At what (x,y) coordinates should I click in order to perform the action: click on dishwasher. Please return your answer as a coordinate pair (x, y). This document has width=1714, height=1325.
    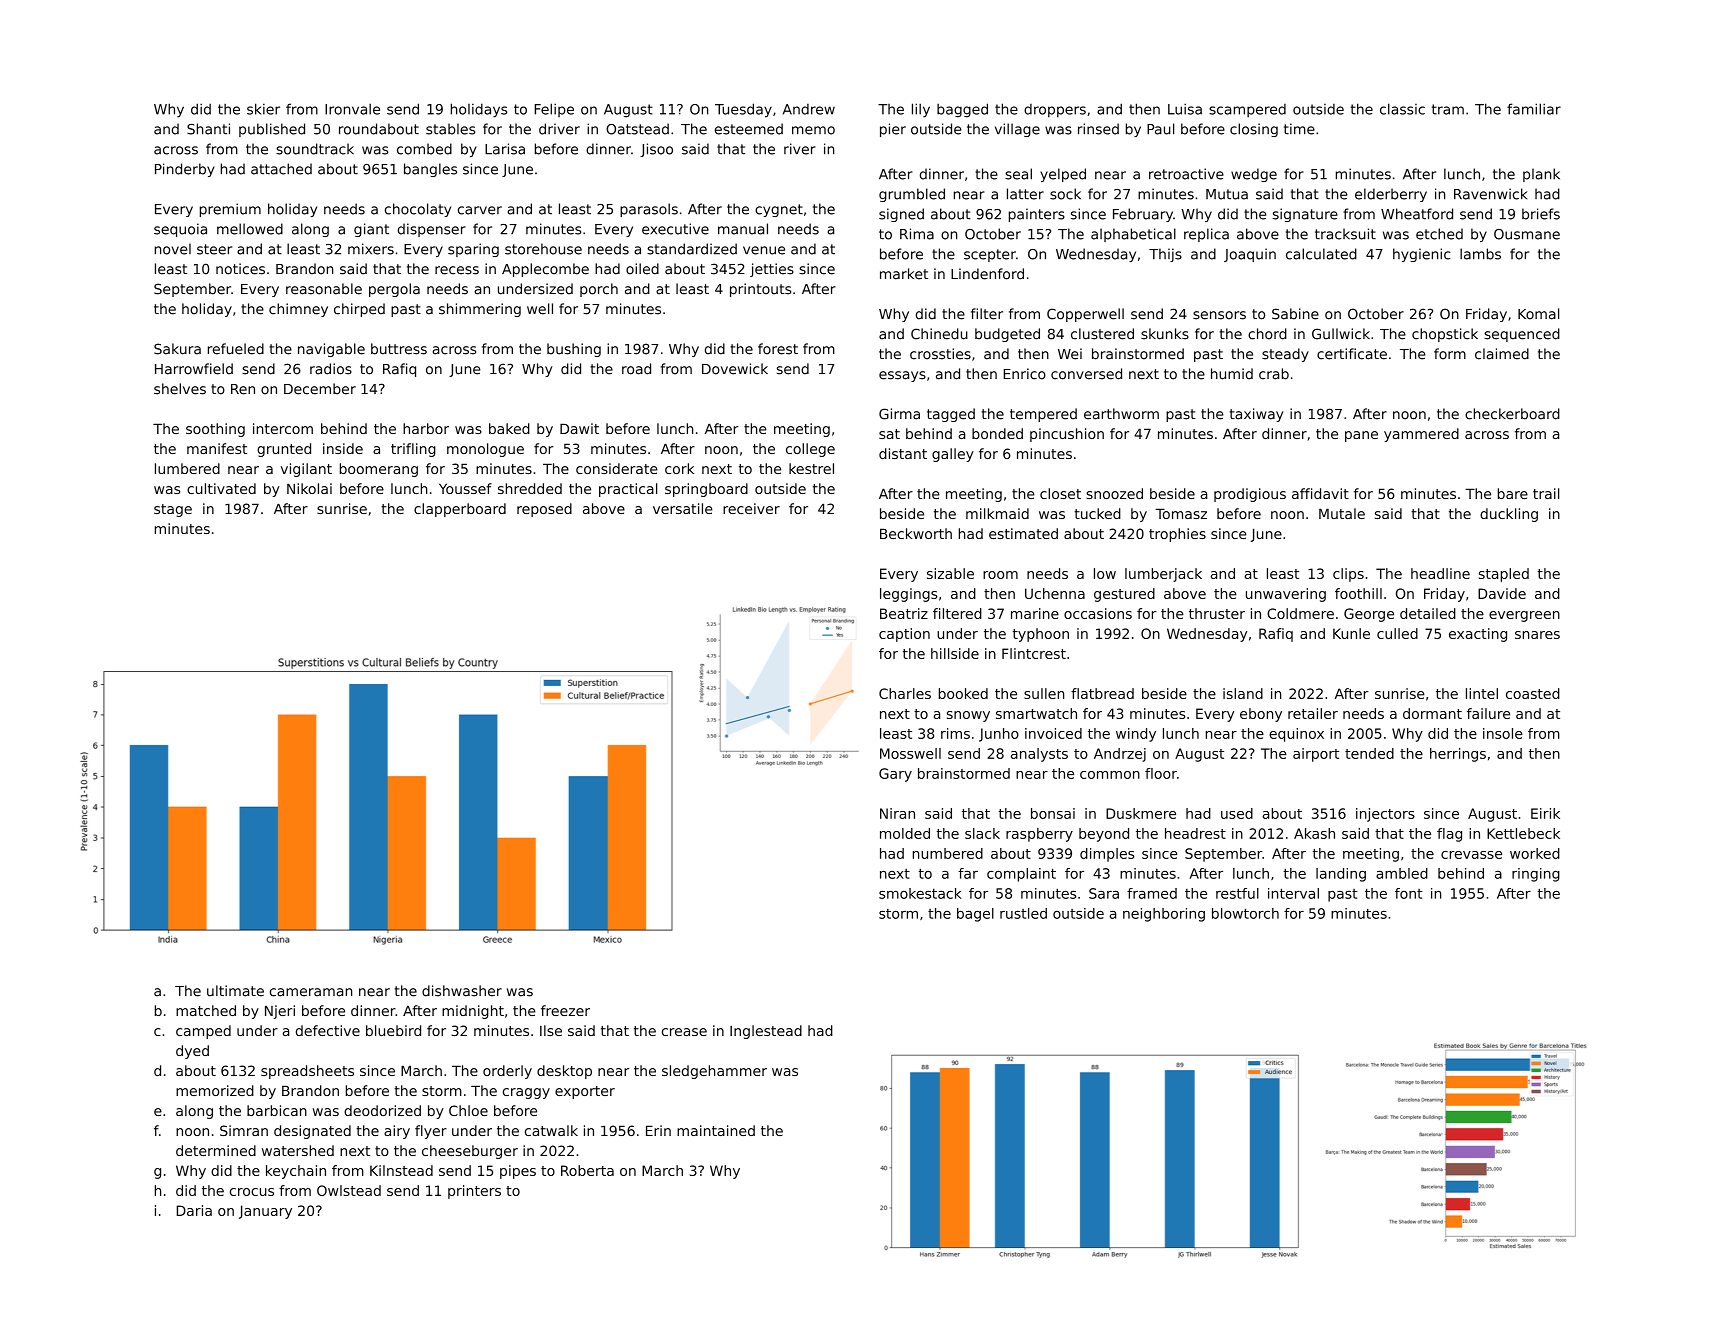
    Looking at the image, I should click on (462, 991).
